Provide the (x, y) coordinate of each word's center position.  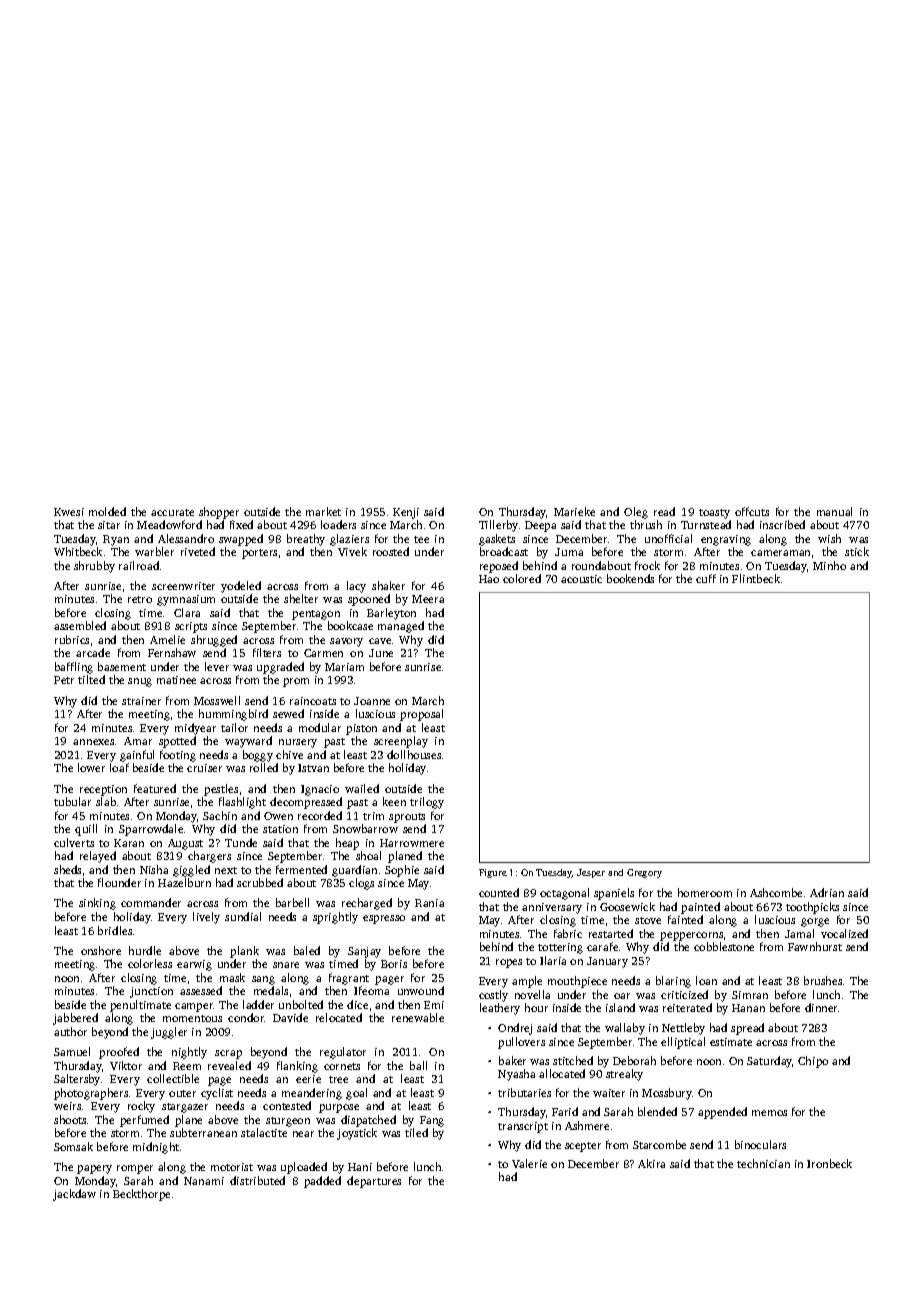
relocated (339, 1017)
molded (107, 511)
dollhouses (414, 754)
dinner (821, 1007)
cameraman (780, 553)
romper (135, 1169)
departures (374, 1182)
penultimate (140, 1006)
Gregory (644, 873)
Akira (651, 1163)
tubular (72, 801)
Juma (569, 552)
